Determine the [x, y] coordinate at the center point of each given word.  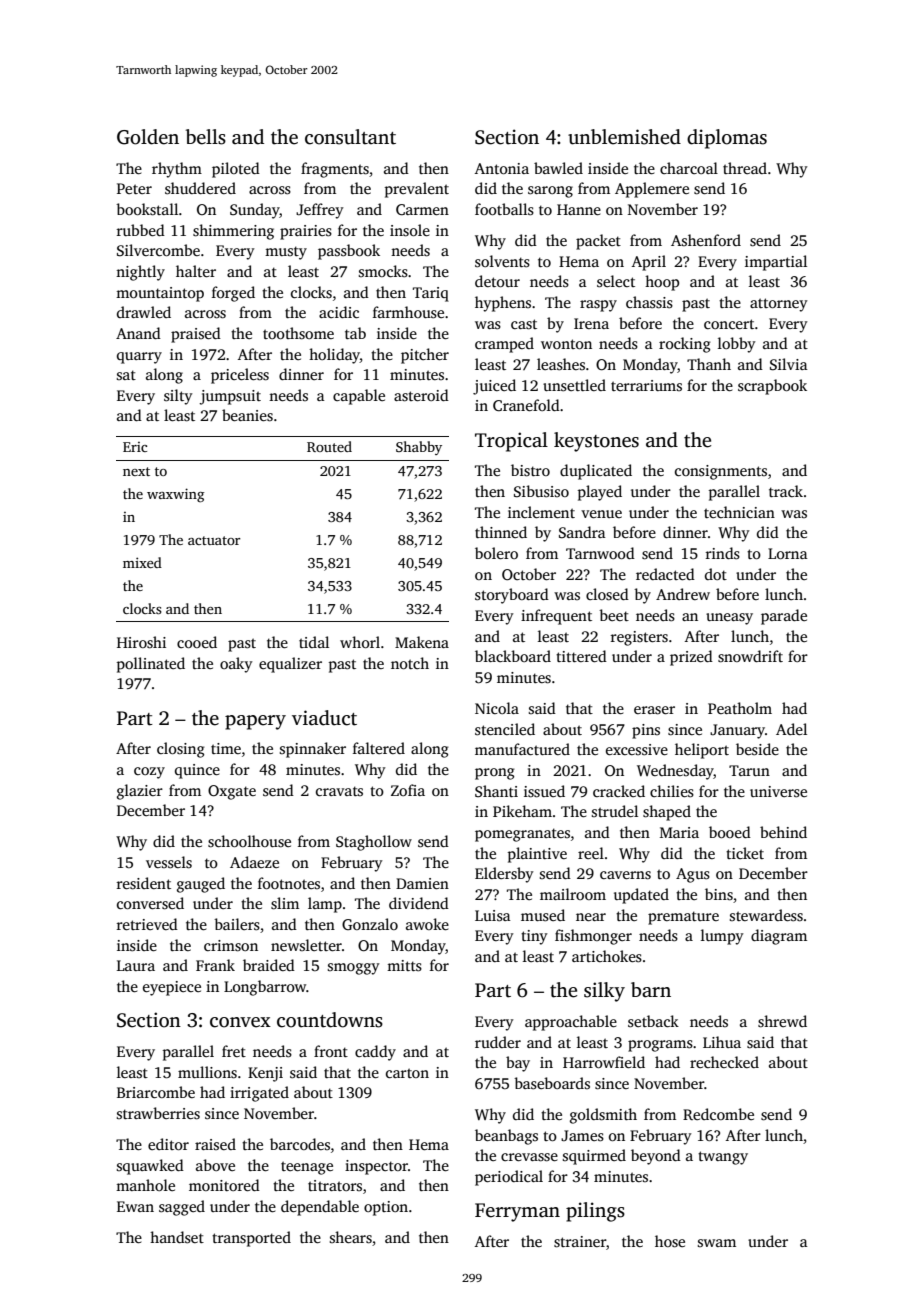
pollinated [151, 665]
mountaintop [160, 294]
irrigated [259, 1094]
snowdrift [750, 656]
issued [544, 791]
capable [359, 397]
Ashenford [706, 240]
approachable [571, 1023]
